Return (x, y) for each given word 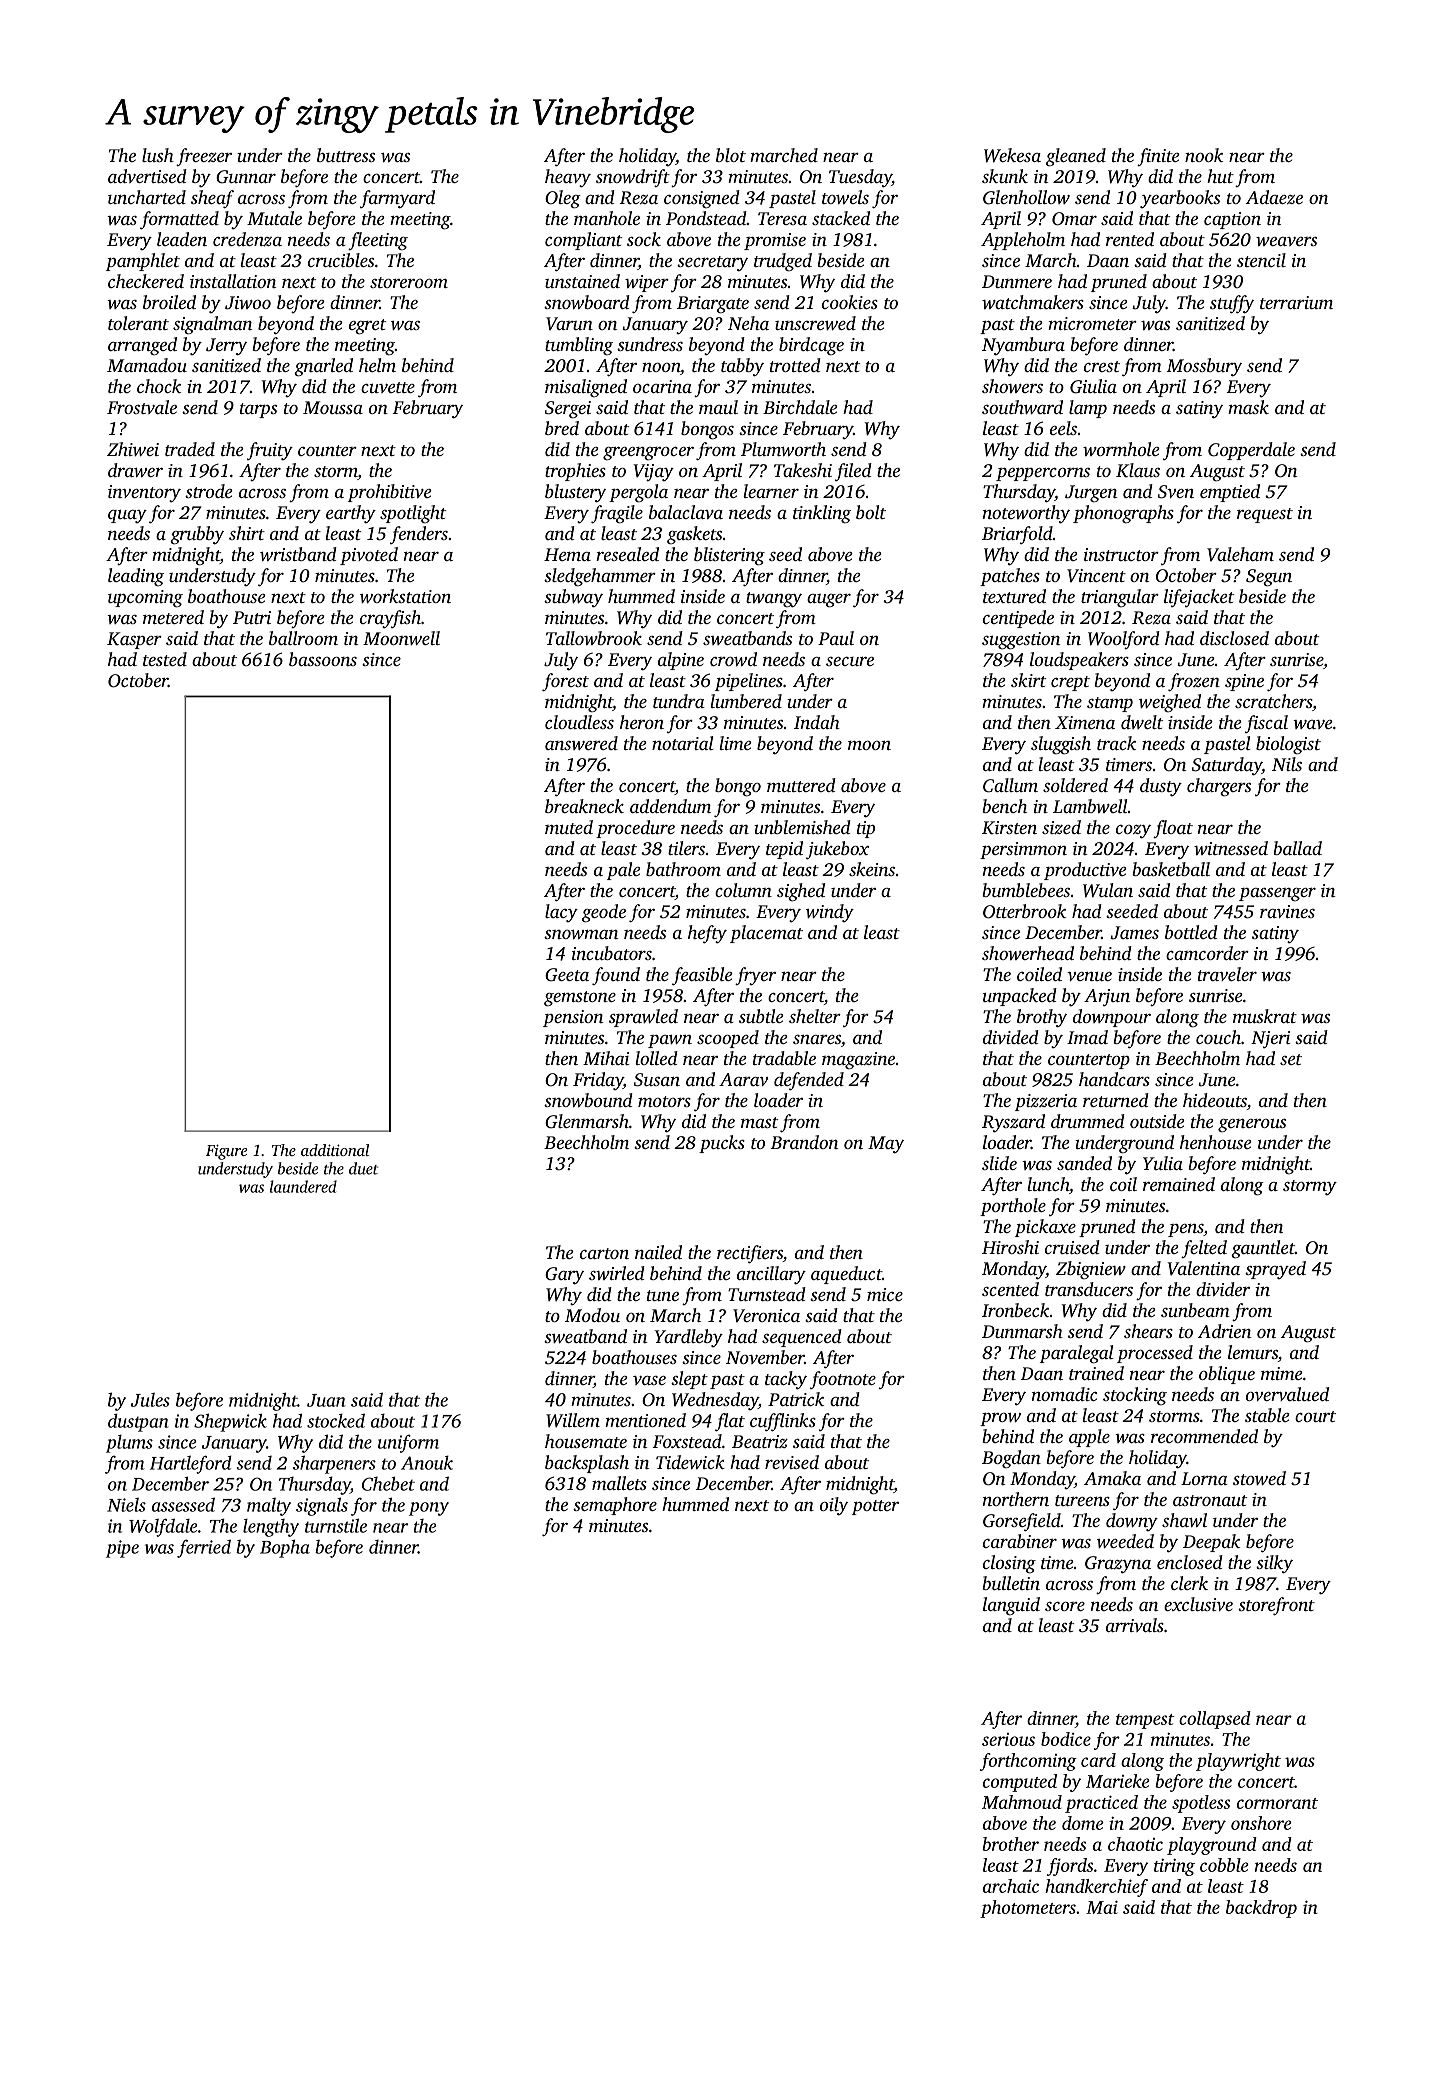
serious (1008, 1739)
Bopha (285, 1548)
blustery (575, 493)
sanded (1084, 1163)
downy (1132, 1522)
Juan (326, 1400)
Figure (226, 1152)
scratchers (1273, 701)
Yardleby (689, 1338)
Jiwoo (248, 303)
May (886, 1145)
